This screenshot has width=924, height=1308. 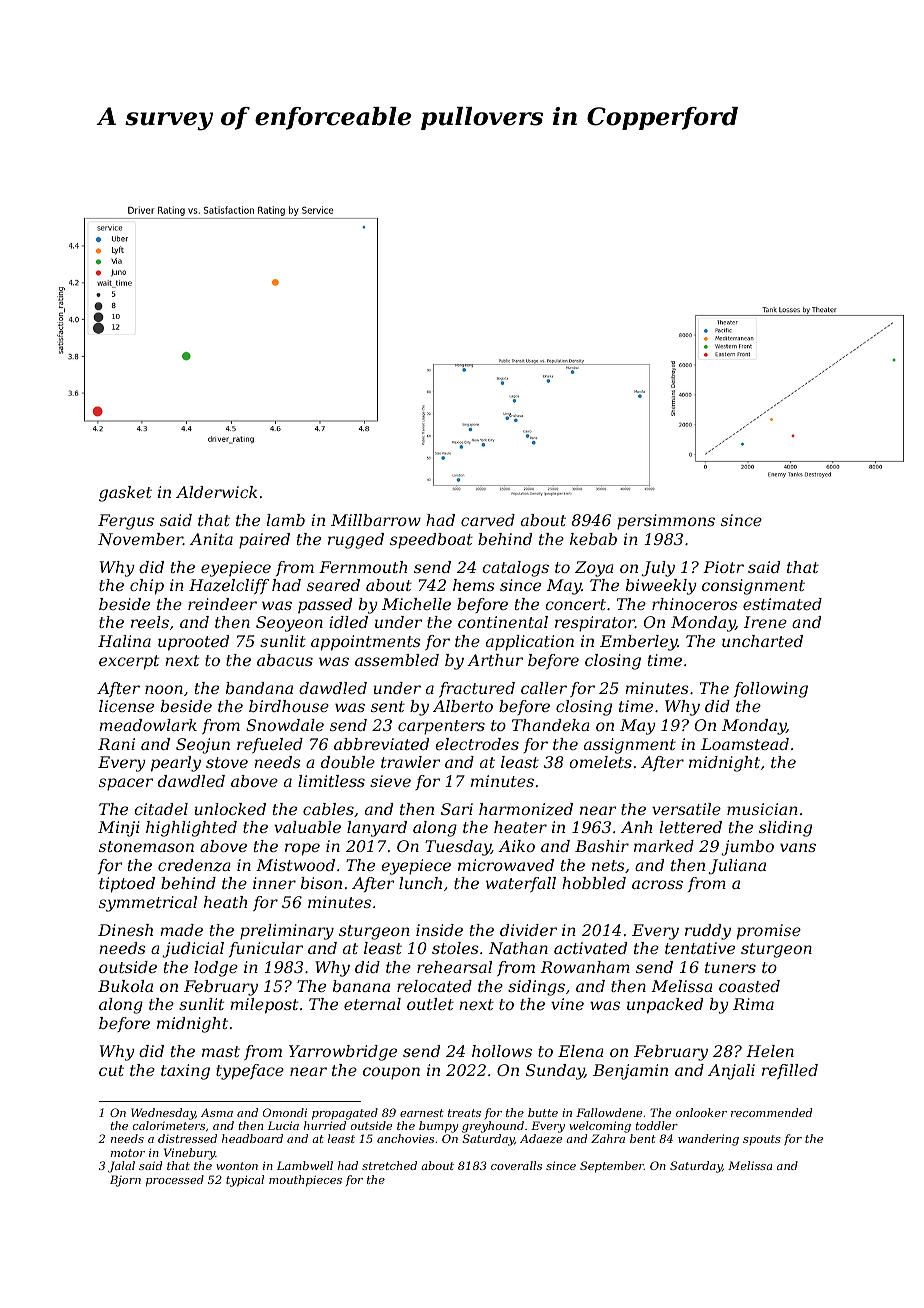 What do you see at coordinates (217, 1112) in the screenshot?
I see `Asma` at bounding box center [217, 1112].
